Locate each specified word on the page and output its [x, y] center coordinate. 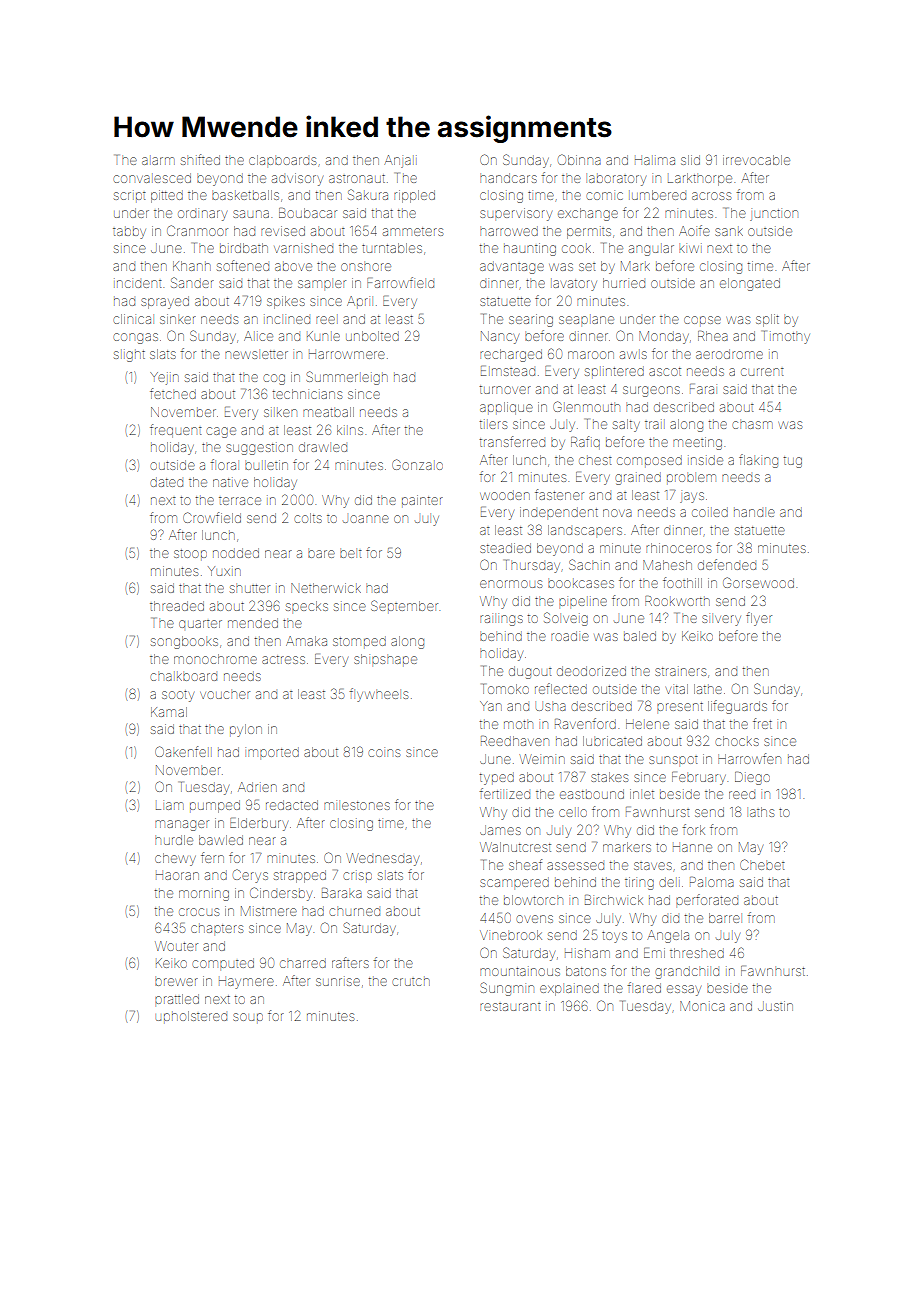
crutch [411, 982]
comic [604, 196]
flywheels [379, 695]
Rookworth [677, 601]
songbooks [184, 642]
